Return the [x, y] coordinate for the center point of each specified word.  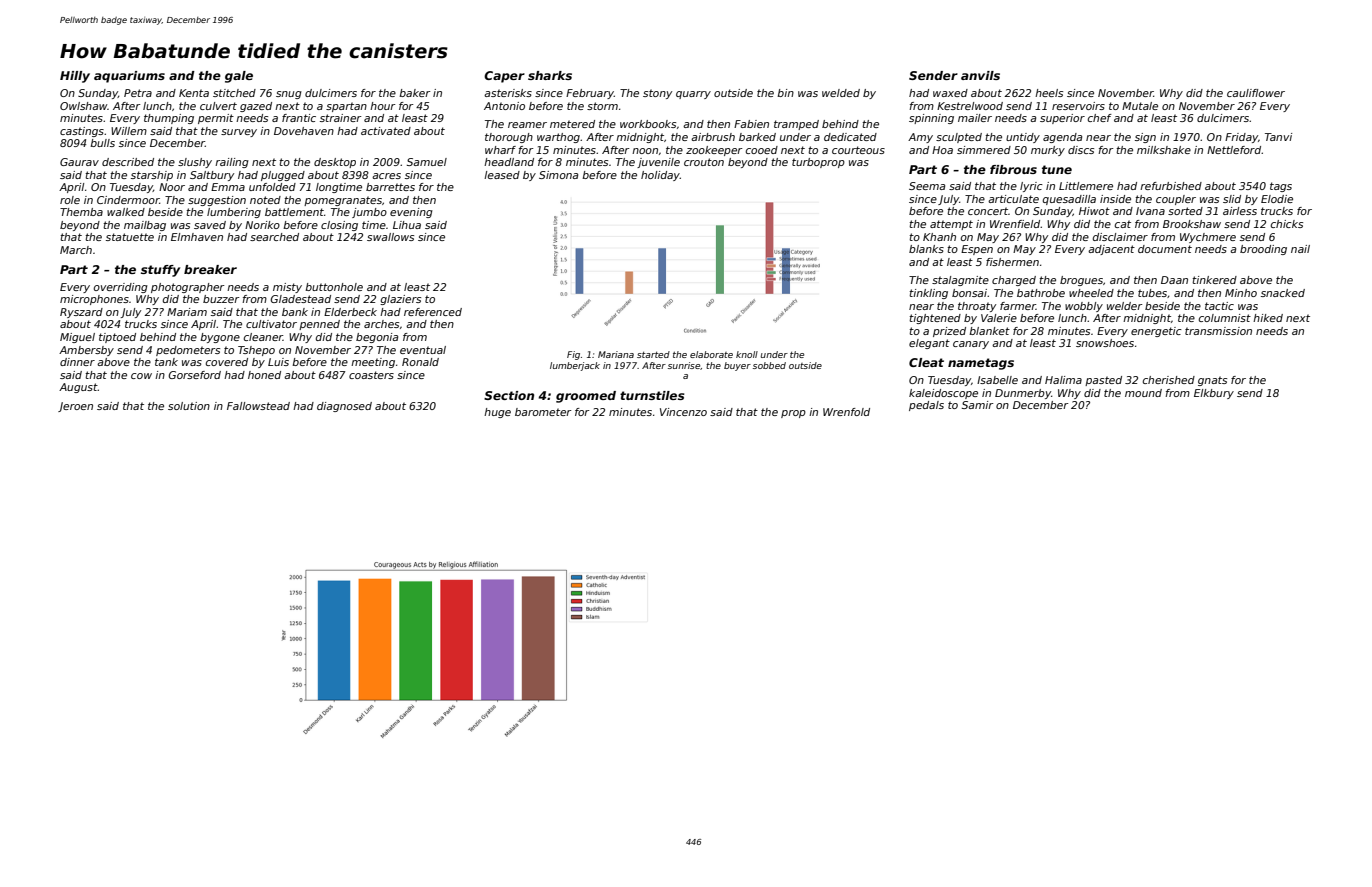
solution [189, 406]
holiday [660, 176]
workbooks [648, 124]
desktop [335, 163]
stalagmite [960, 281]
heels [1049, 93]
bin [785, 93]
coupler [1176, 200]
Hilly [75, 77]
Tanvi [1278, 137]
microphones [94, 300]
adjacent [1111, 250]
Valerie [999, 318]
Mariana [616, 354]
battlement [294, 212]
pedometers [188, 351]
